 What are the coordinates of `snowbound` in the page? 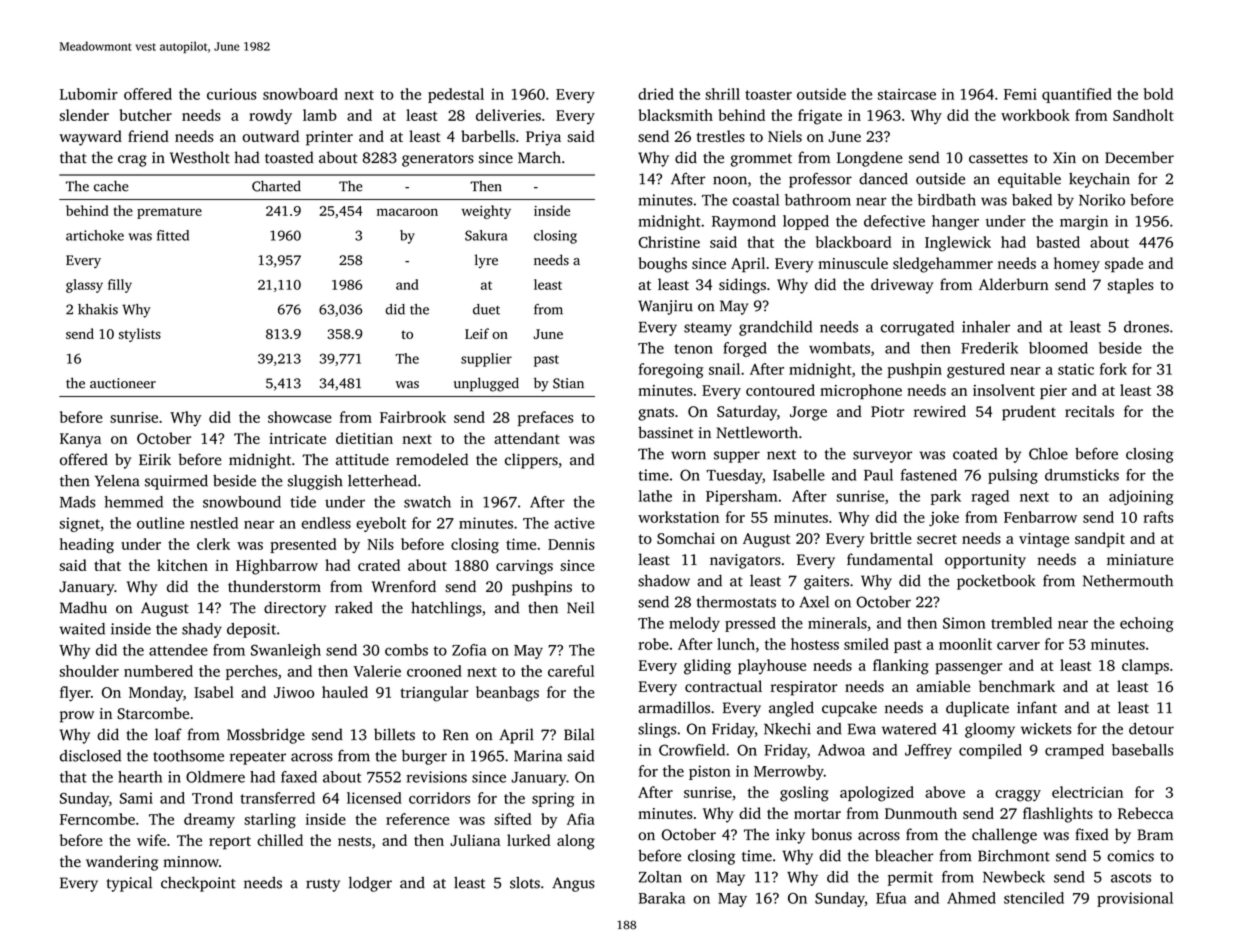 It's located at (242, 502).
